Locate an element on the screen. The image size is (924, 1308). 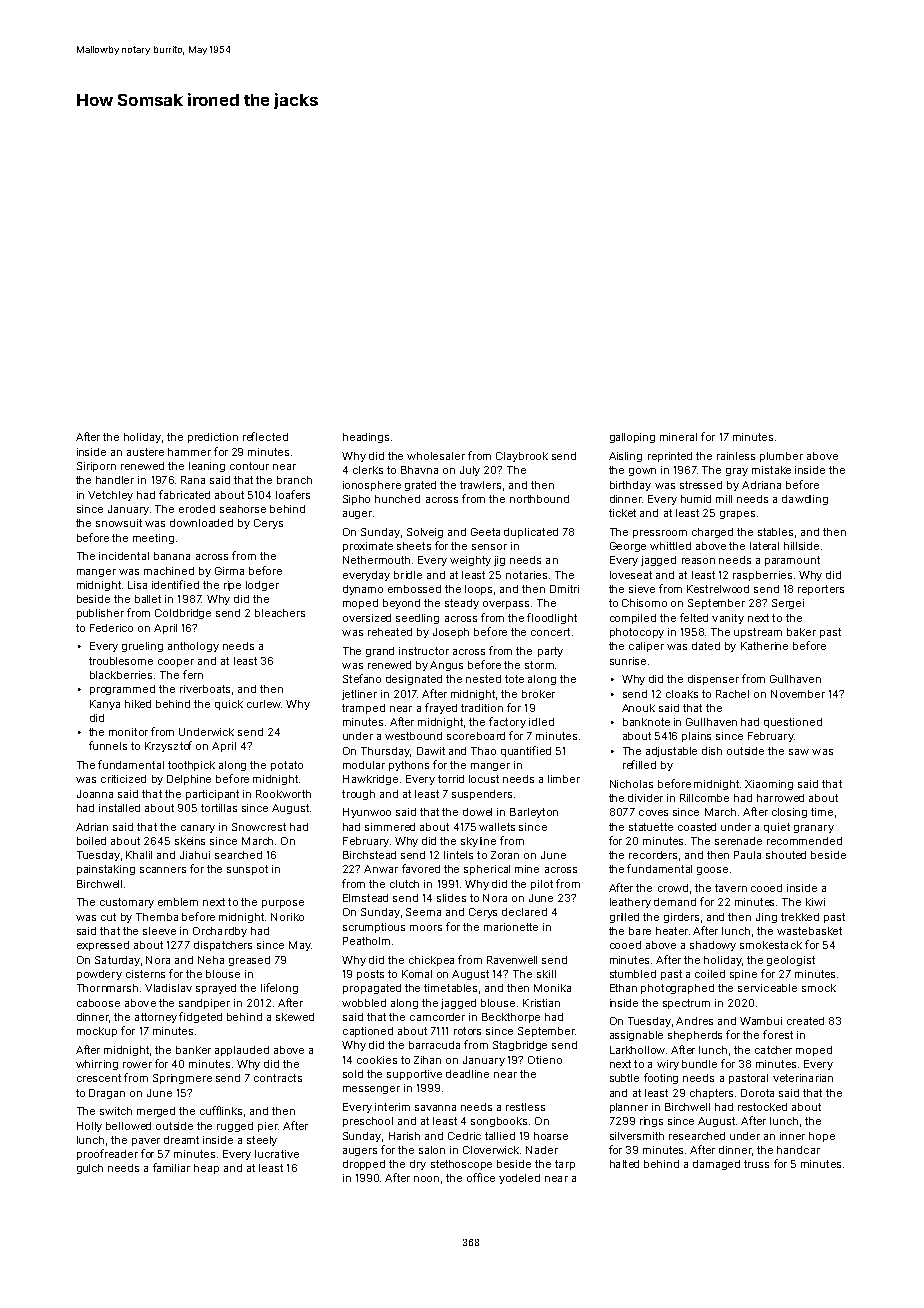
plumber is located at coordinates (781, 457).
